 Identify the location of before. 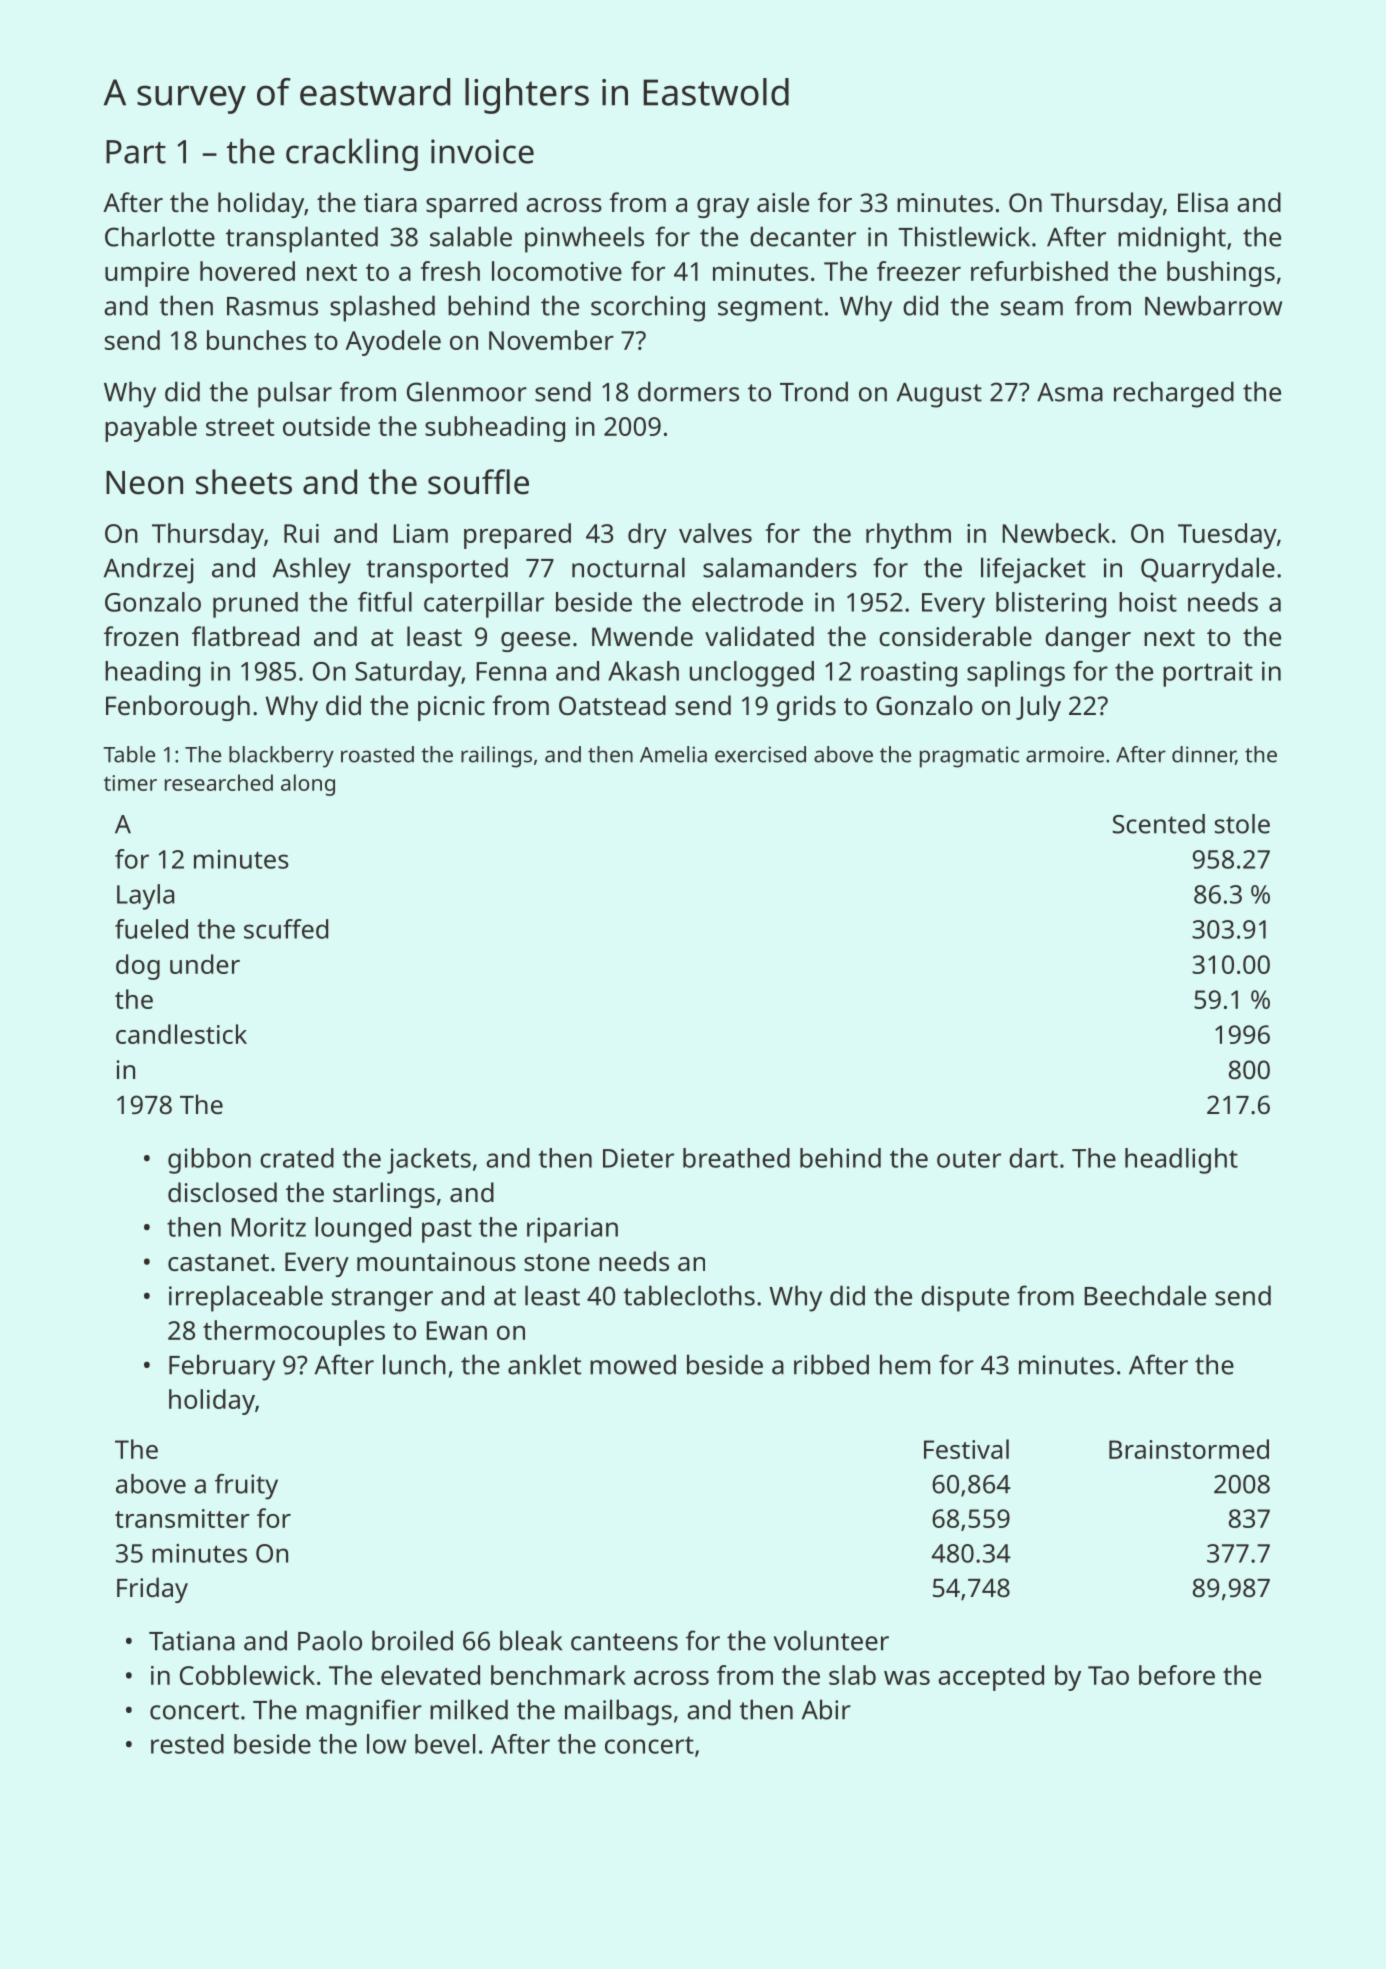
(1177, 1675).
